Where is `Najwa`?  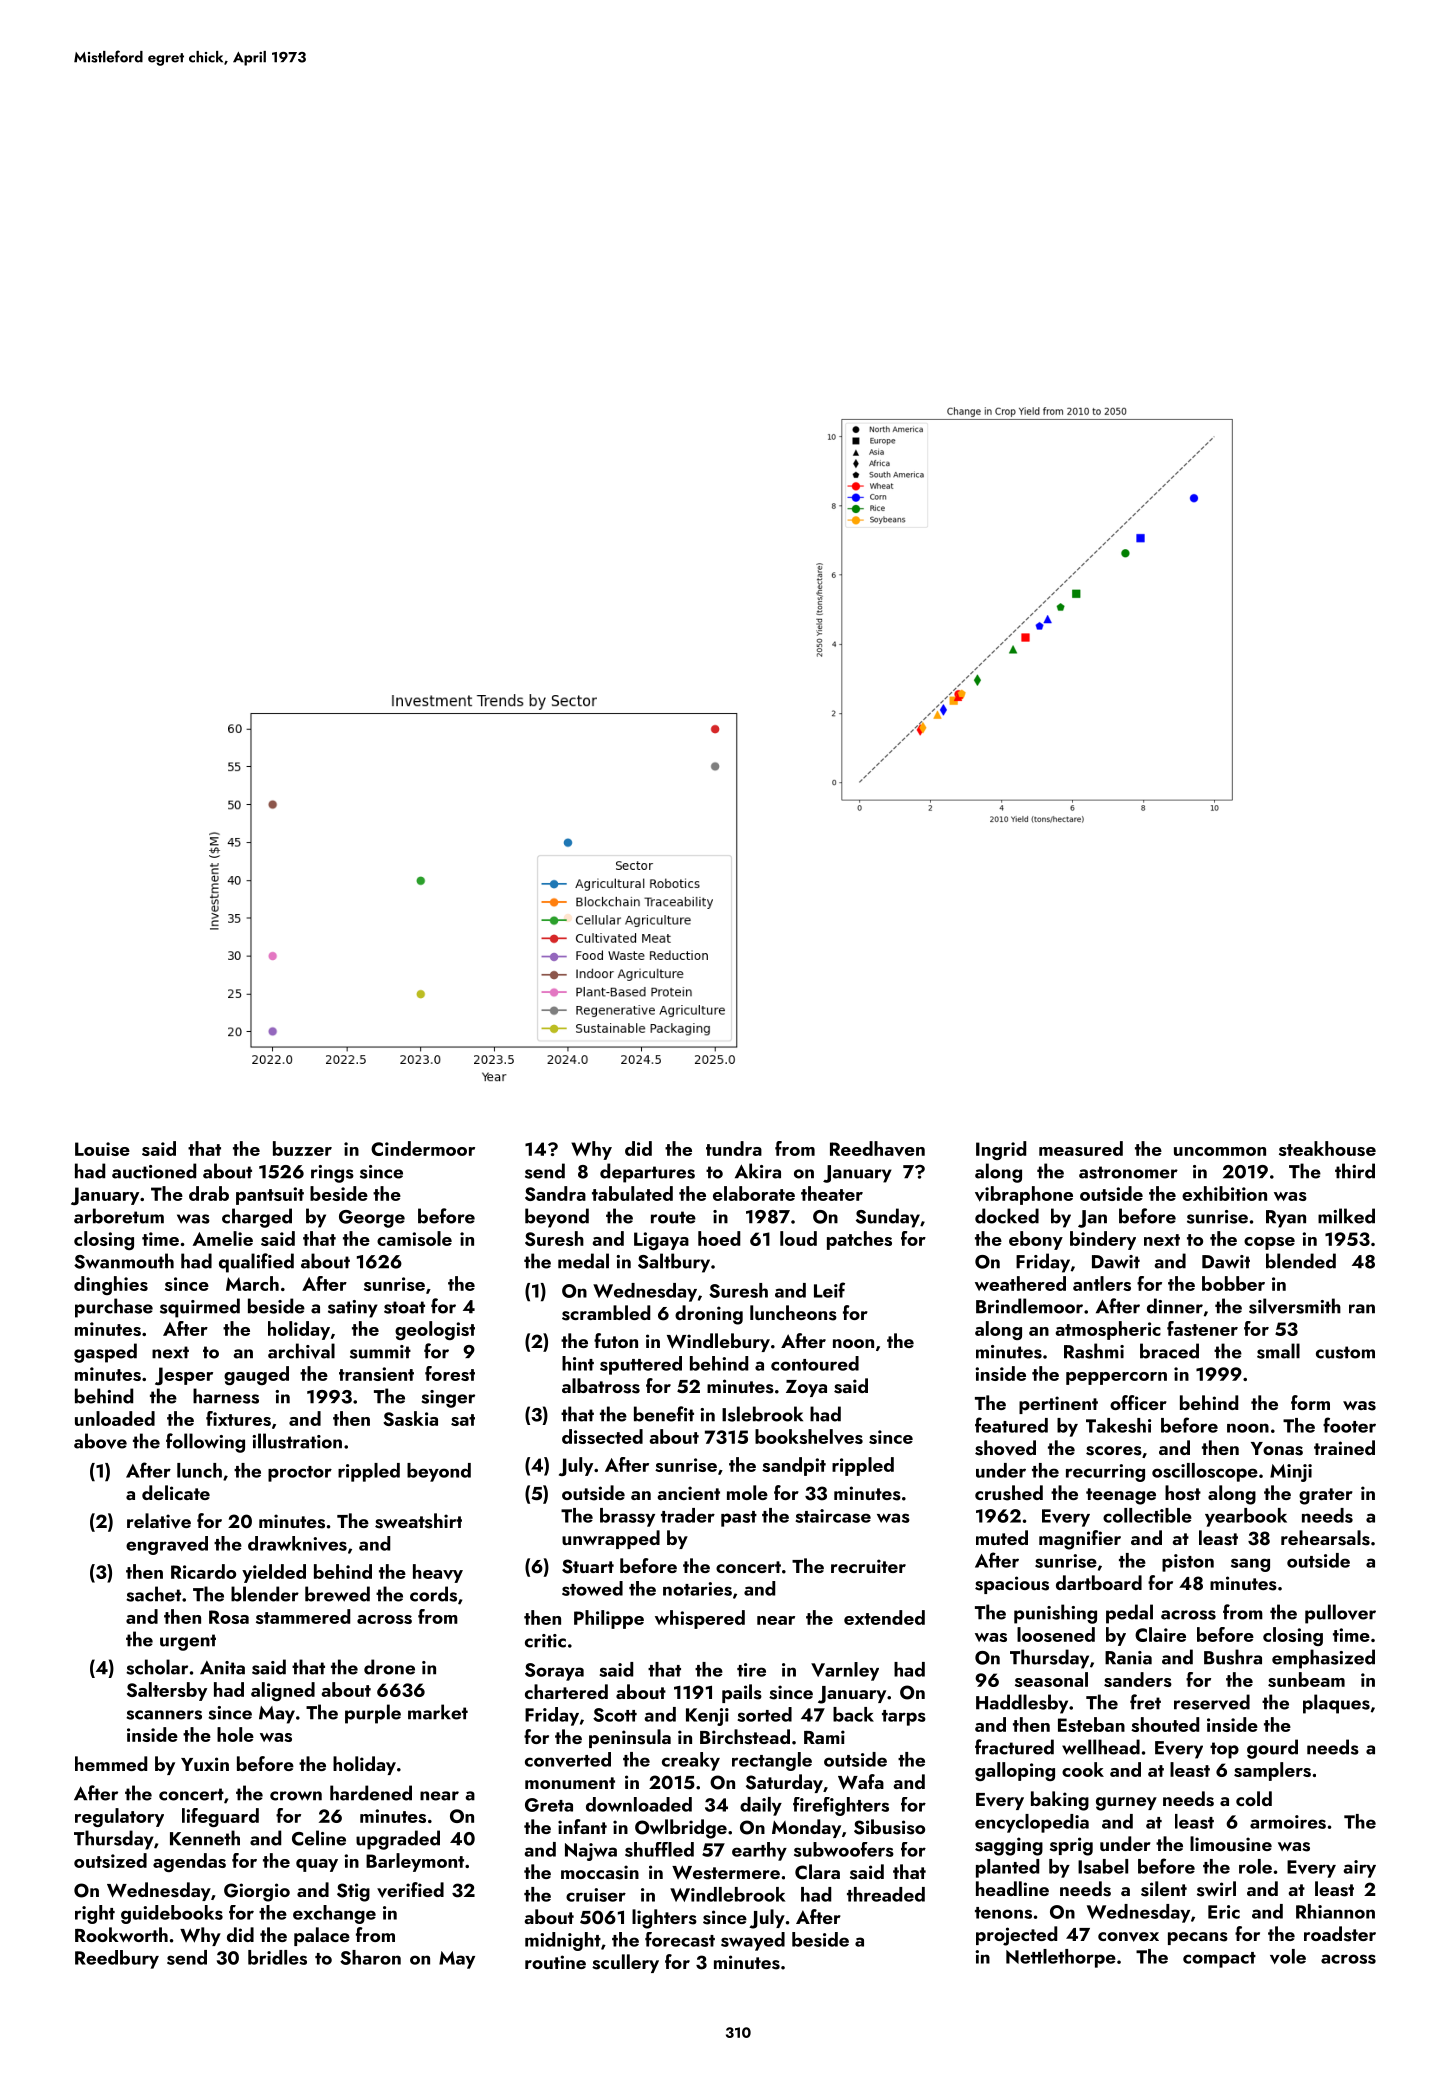 Najwa is located at coordinates (591, 1852).
